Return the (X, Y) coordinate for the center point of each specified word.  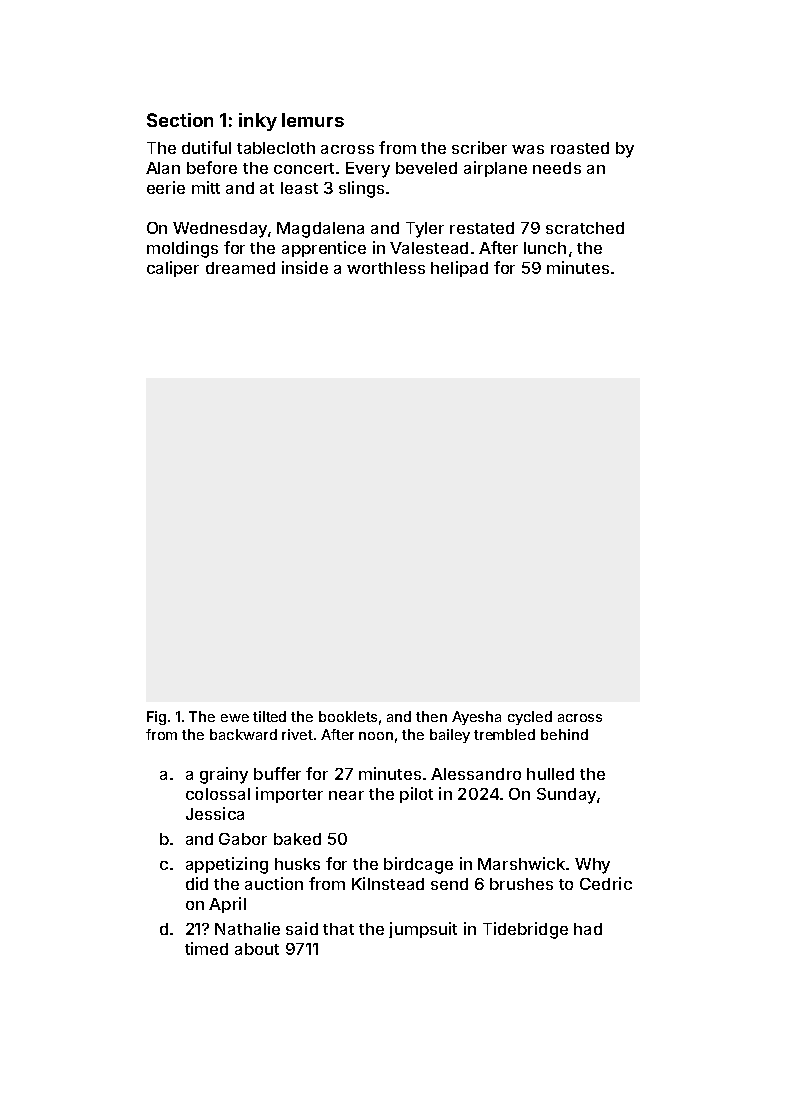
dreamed (240, 268)
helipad (459, 269)
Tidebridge (525, 930)
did (197, 883)
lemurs (313, 120)
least (299, 188)
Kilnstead (388, 883)
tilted (269, 716)
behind (564, 734)
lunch (545, 248)
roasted (580, 148)
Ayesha (476, 718)
